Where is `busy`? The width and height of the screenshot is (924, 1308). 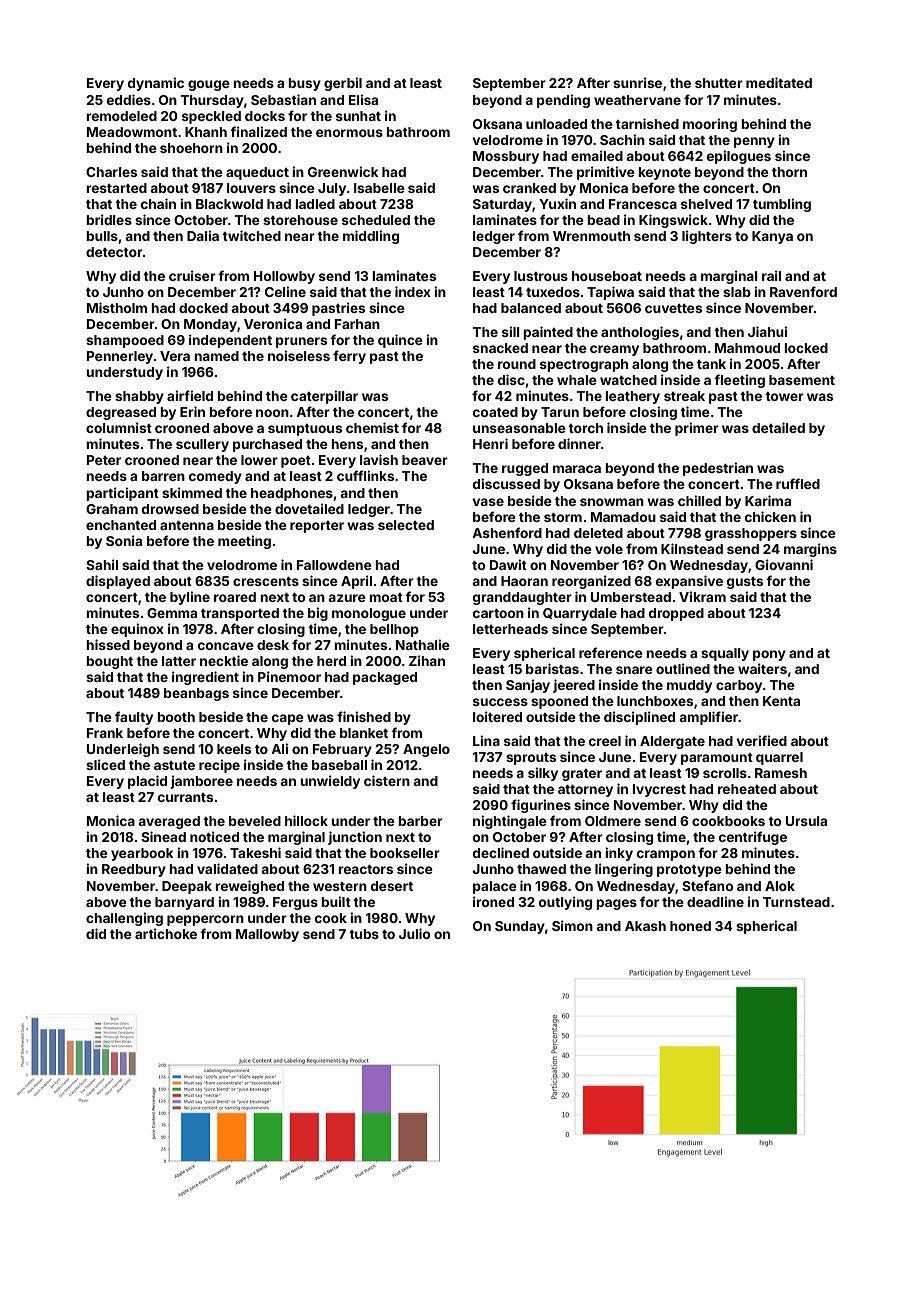 busy is located at coordinates (304, 84).
